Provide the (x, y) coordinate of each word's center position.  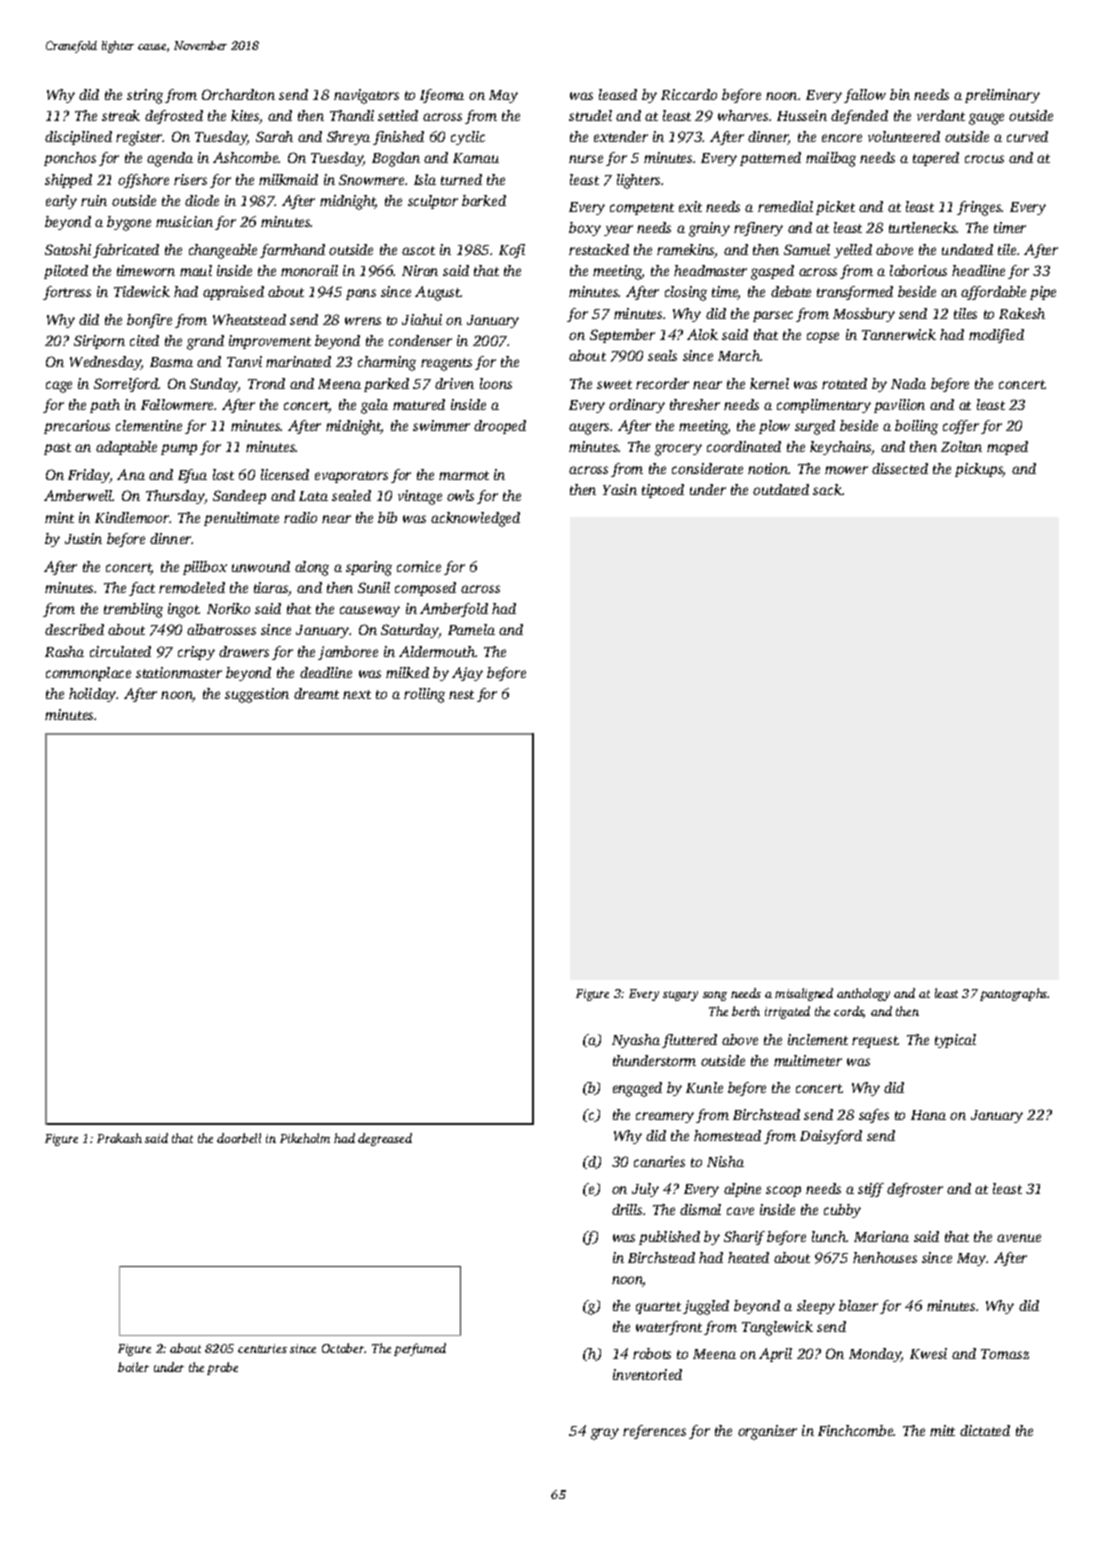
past (57, 449)
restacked (599, 249)
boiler (133, 1367)
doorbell (239, 1138)
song (715, 996)
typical (955, 1041)
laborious (918, 270)
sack (827, 489)
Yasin (620, 489)
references (654, 1432)
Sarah (274, 136)
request (875, 1042)
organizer (767, 1432)
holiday (93, 695)
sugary (680, 996)
